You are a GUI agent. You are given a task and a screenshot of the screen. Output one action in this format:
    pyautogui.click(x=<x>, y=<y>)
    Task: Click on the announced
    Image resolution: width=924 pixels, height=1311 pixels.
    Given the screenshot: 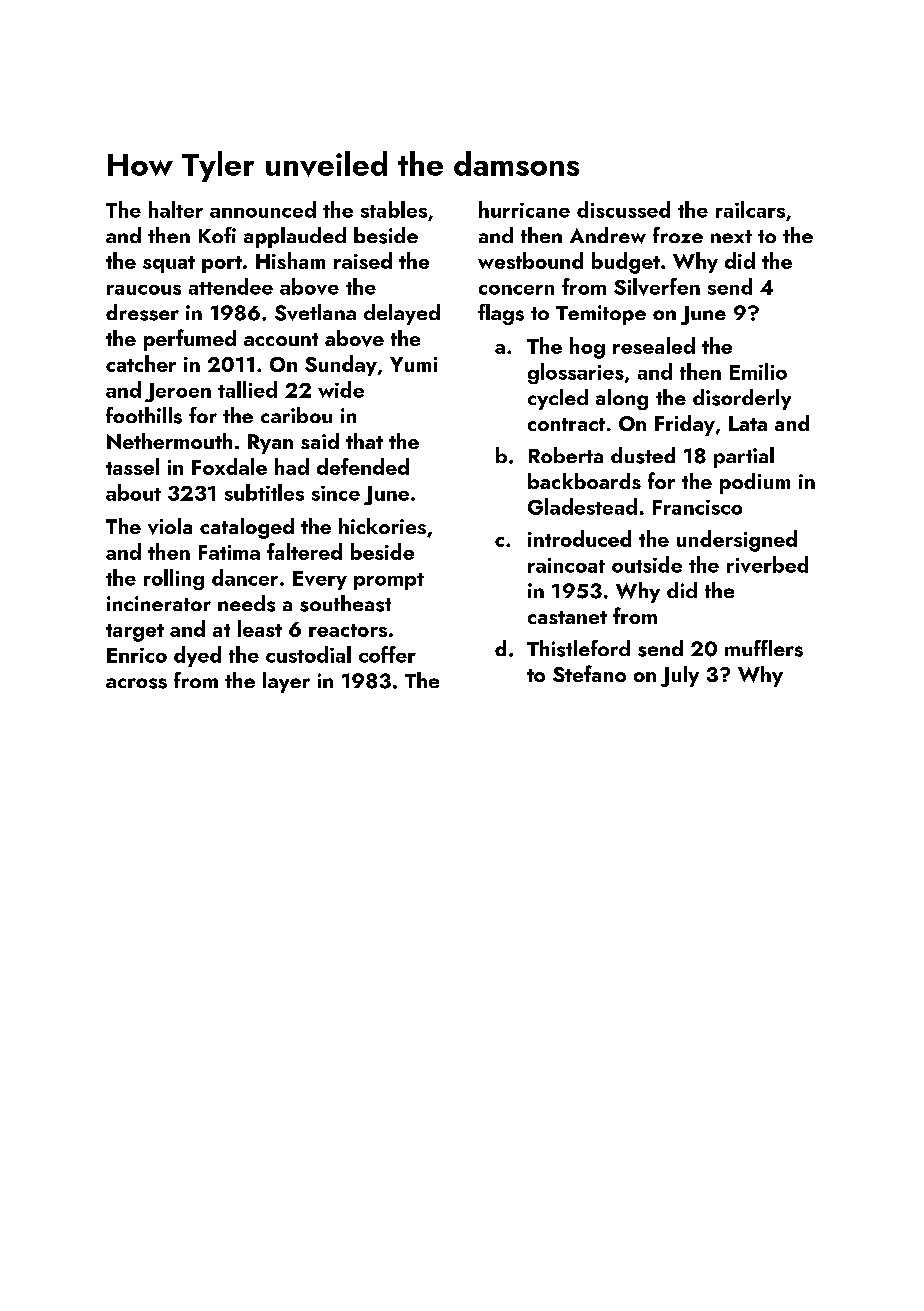 What is the action you would take?
    pyautogui.click(x=263, y=209)
